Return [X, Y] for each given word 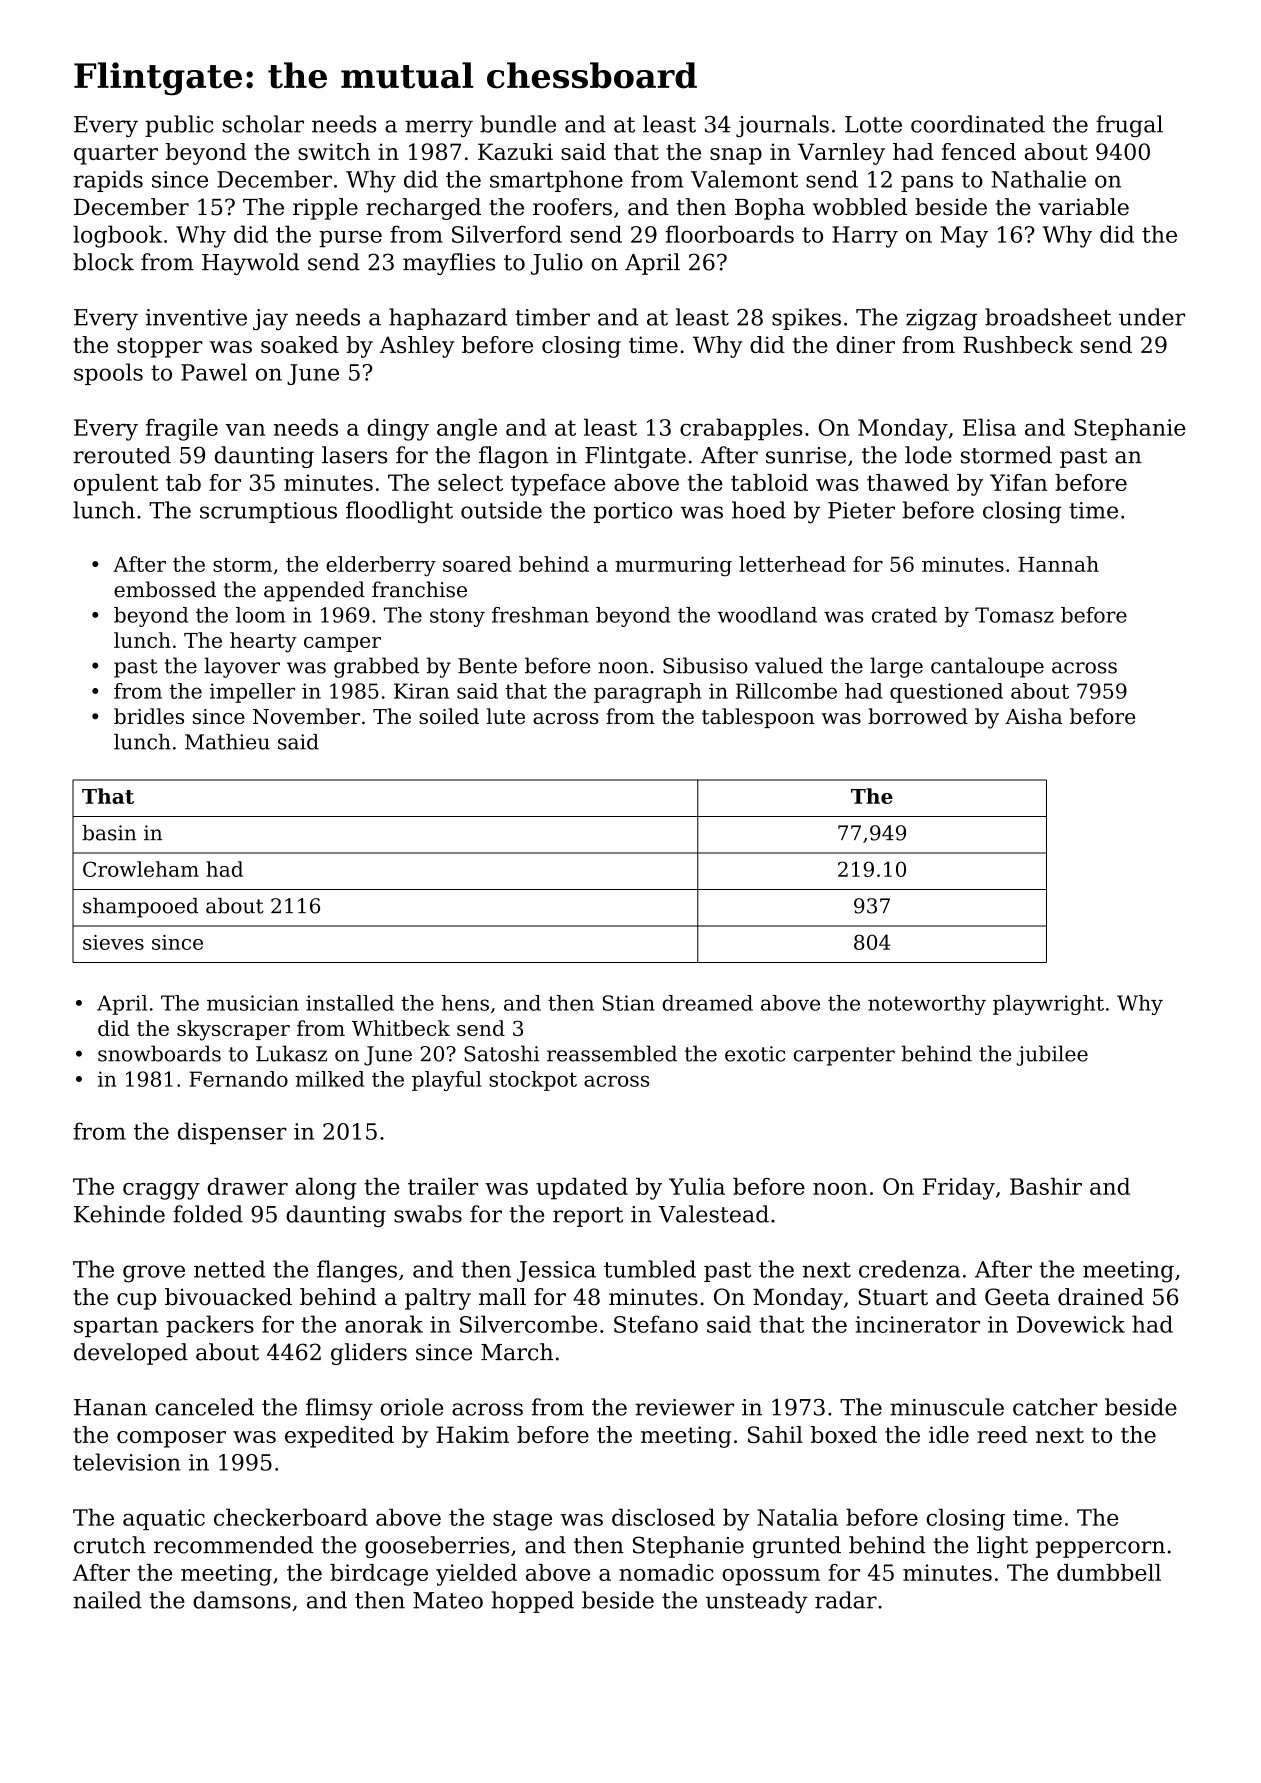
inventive [196, 317]
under [1152, 317]
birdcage [379, 1575]
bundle [518, 124]
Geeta [1017, 1297]
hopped [533, 1602]
